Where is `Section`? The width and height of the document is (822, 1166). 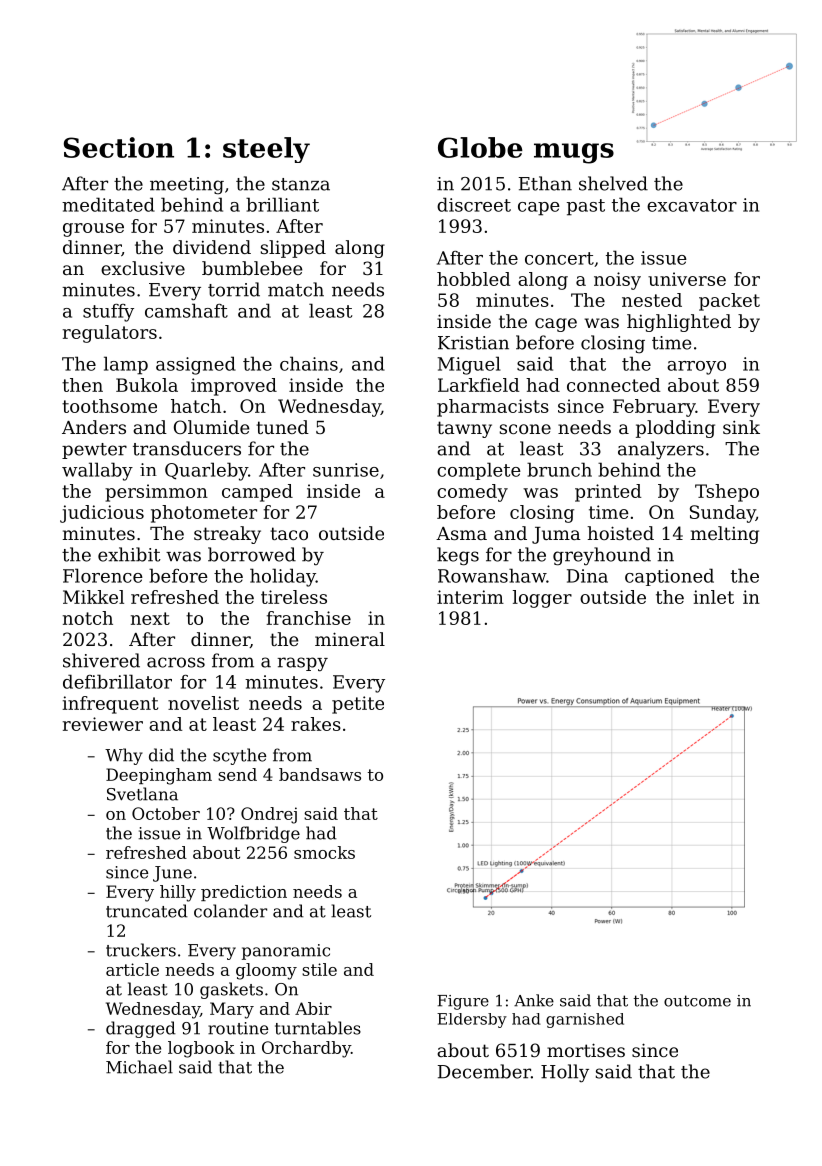 Section is located at coordinates (119, 147).
